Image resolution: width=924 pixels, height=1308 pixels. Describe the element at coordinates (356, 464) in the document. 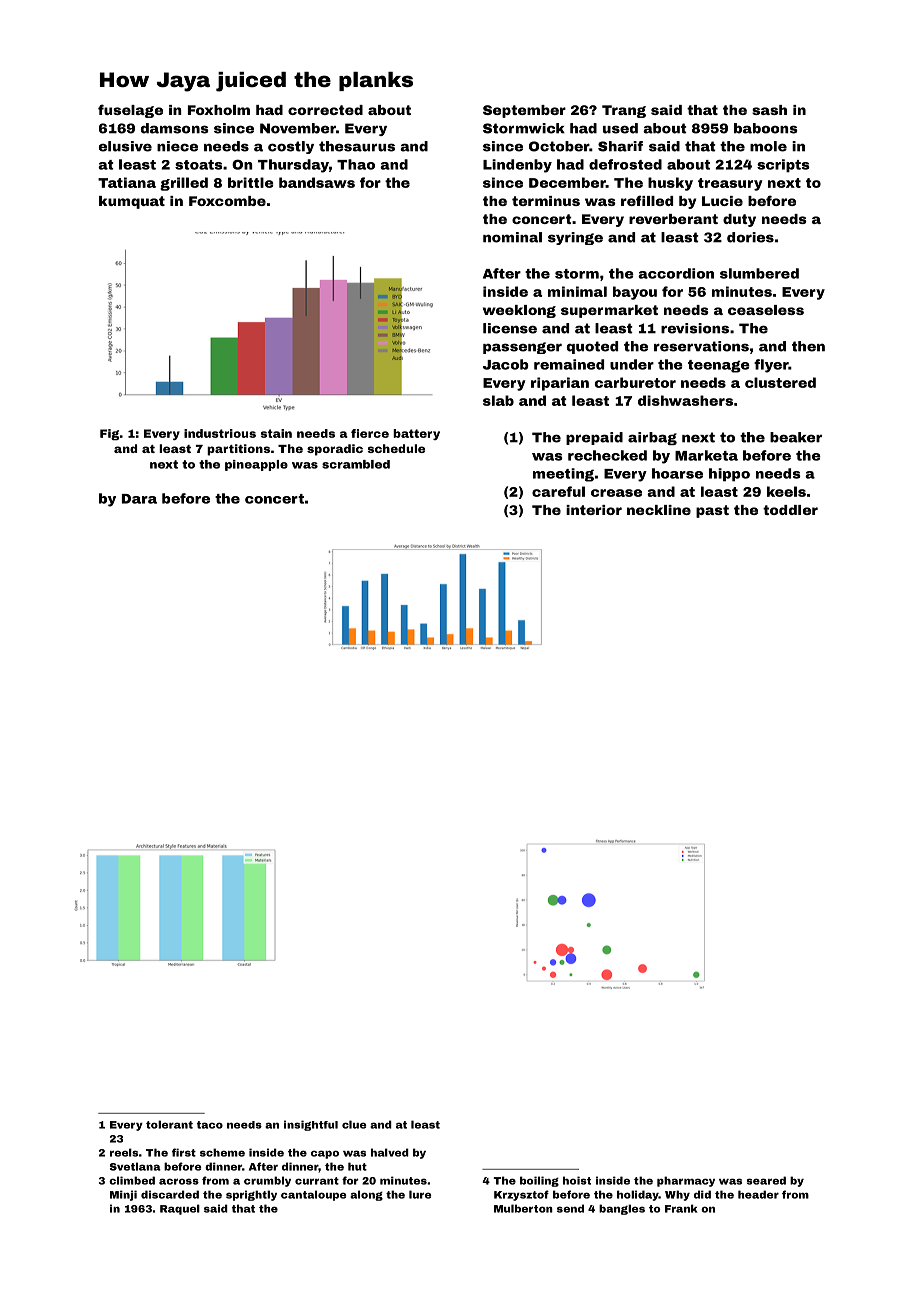

I see `scrambled` at that location.
